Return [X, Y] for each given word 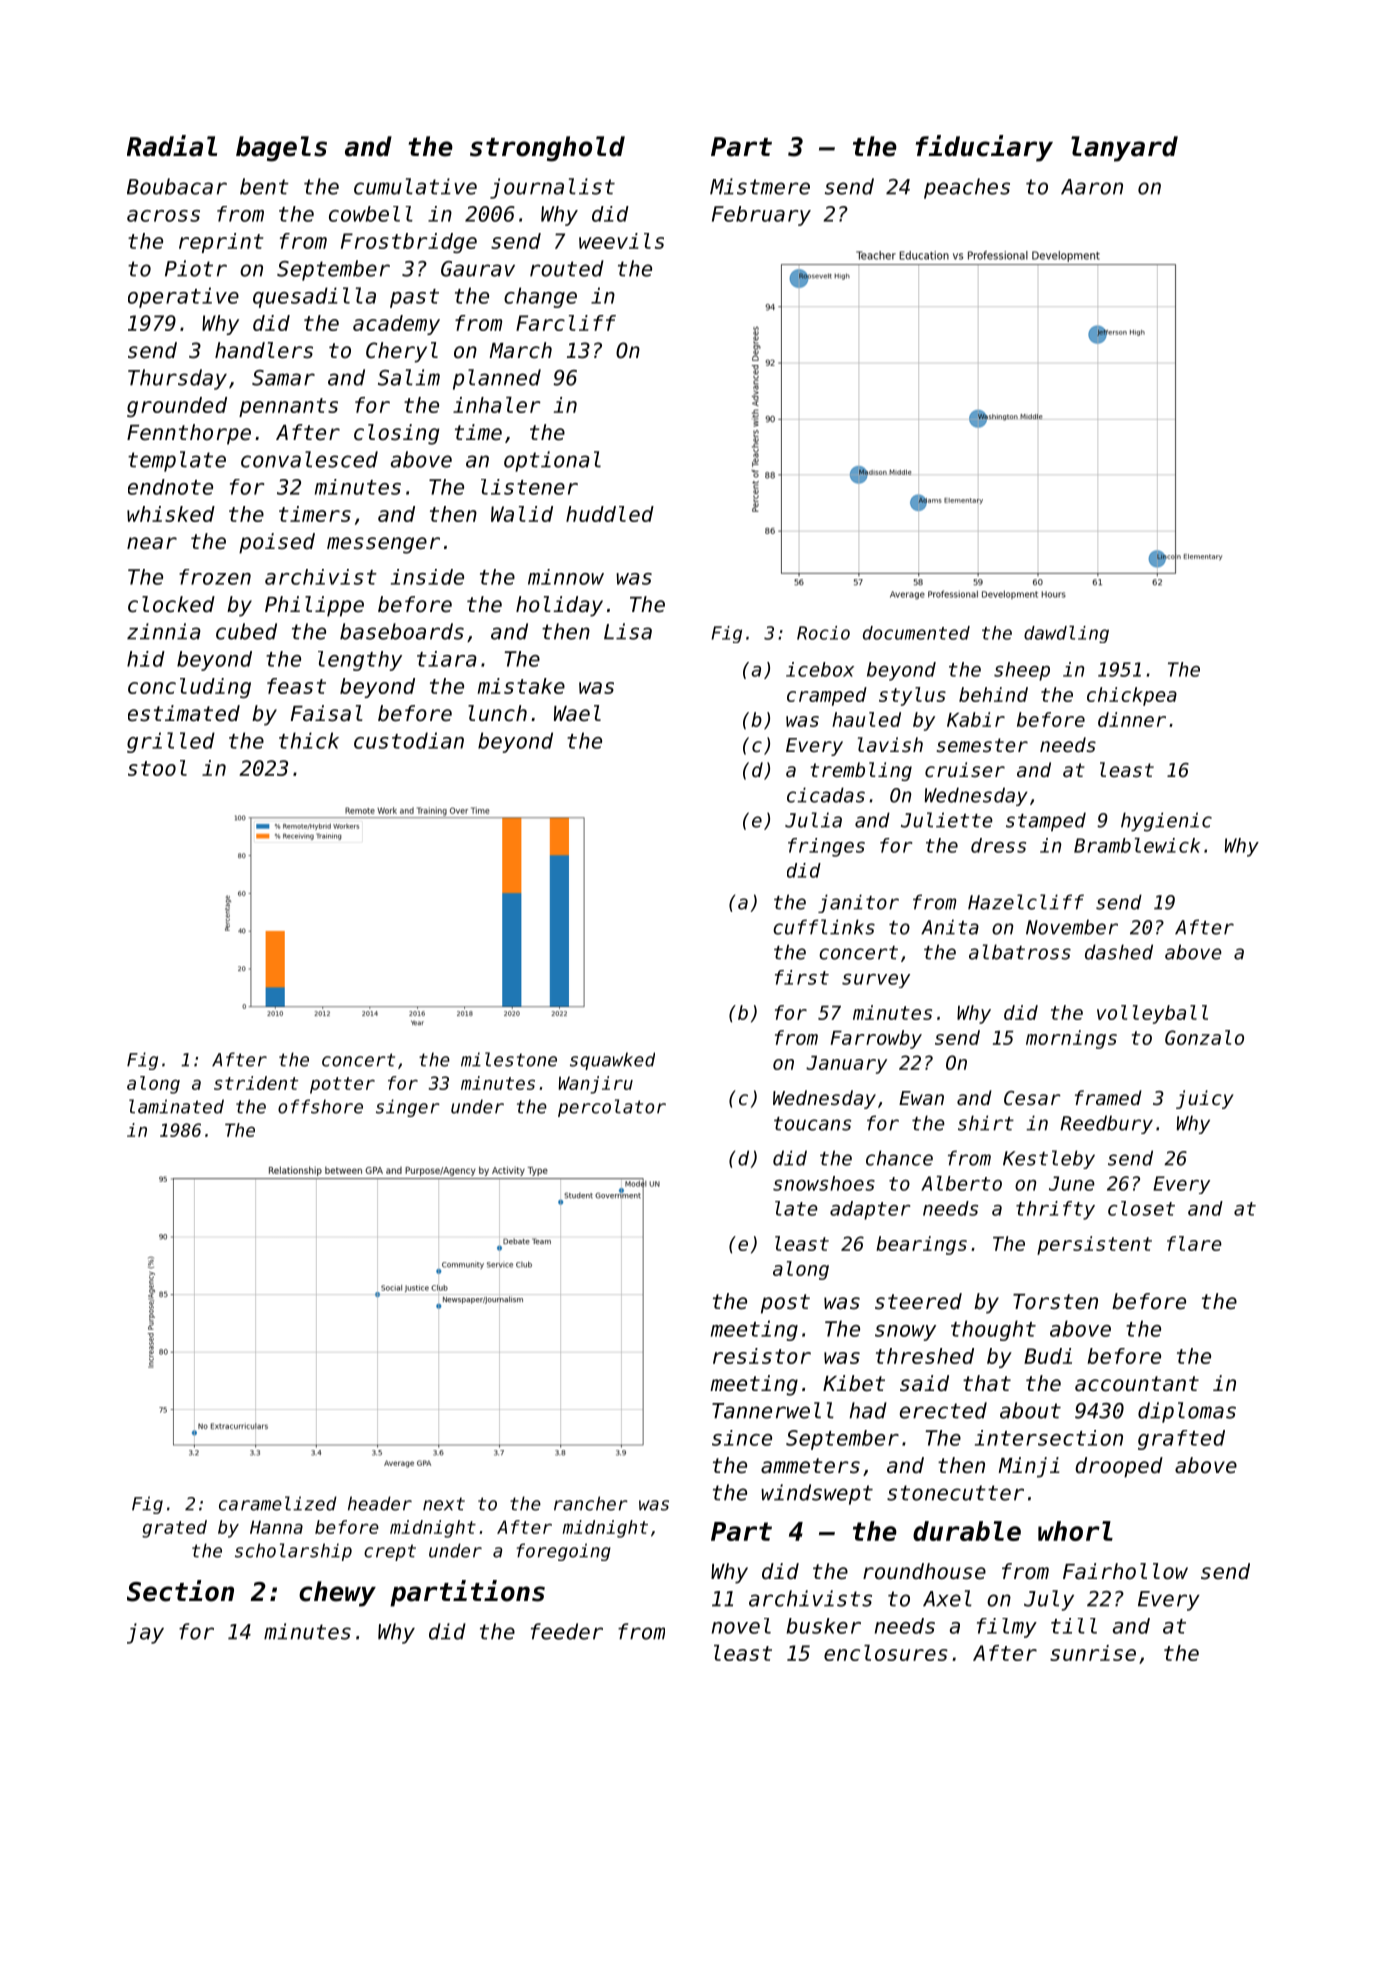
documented [916, 633]
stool [157, 768]
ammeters [810, 1466]
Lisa [628, 631]
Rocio [823, 633]
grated [174, 1529]
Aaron [1092, 187]
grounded [177, 407]
